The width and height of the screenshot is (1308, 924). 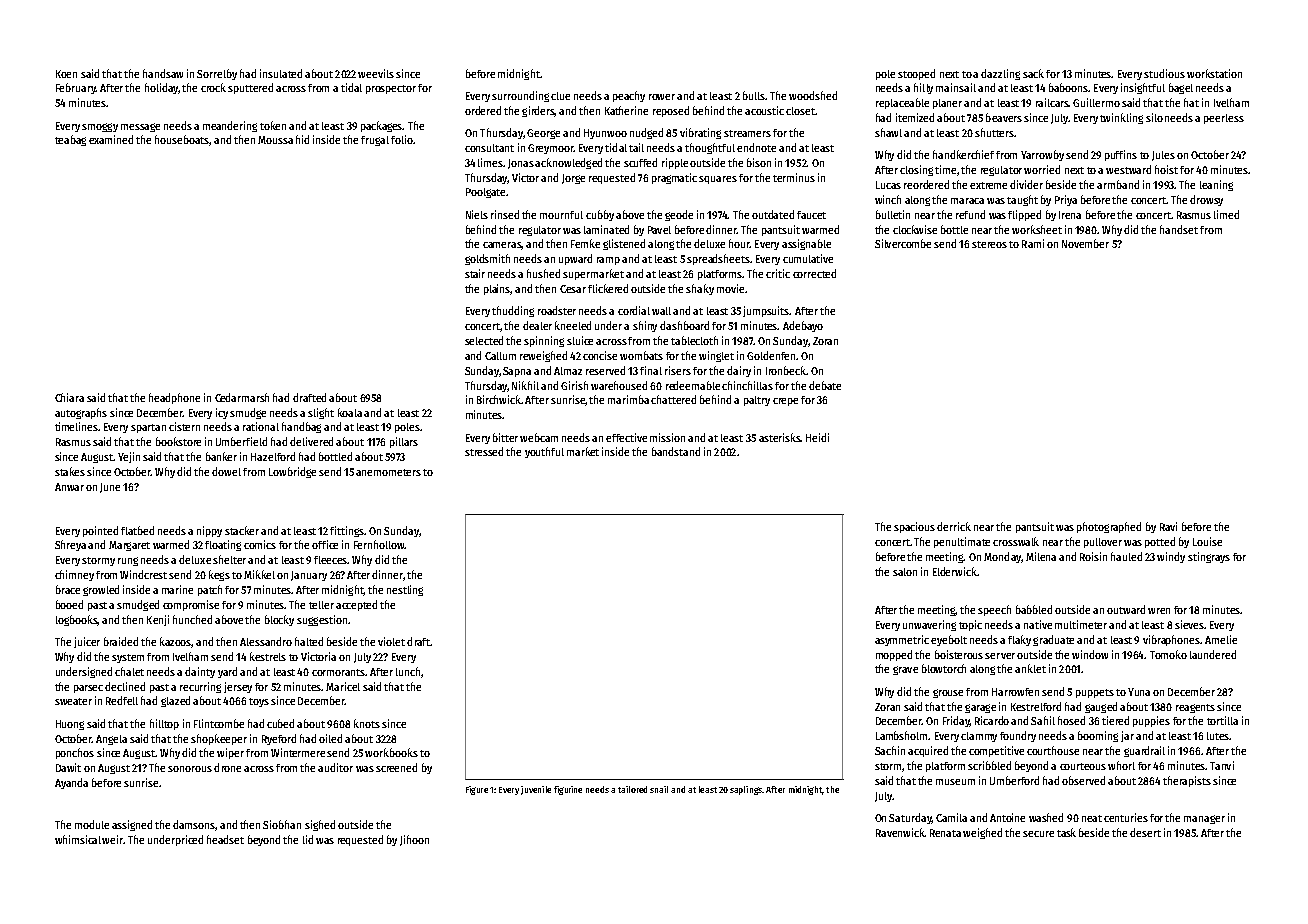 I want to click on derrick, so click(x=954, y=526).
